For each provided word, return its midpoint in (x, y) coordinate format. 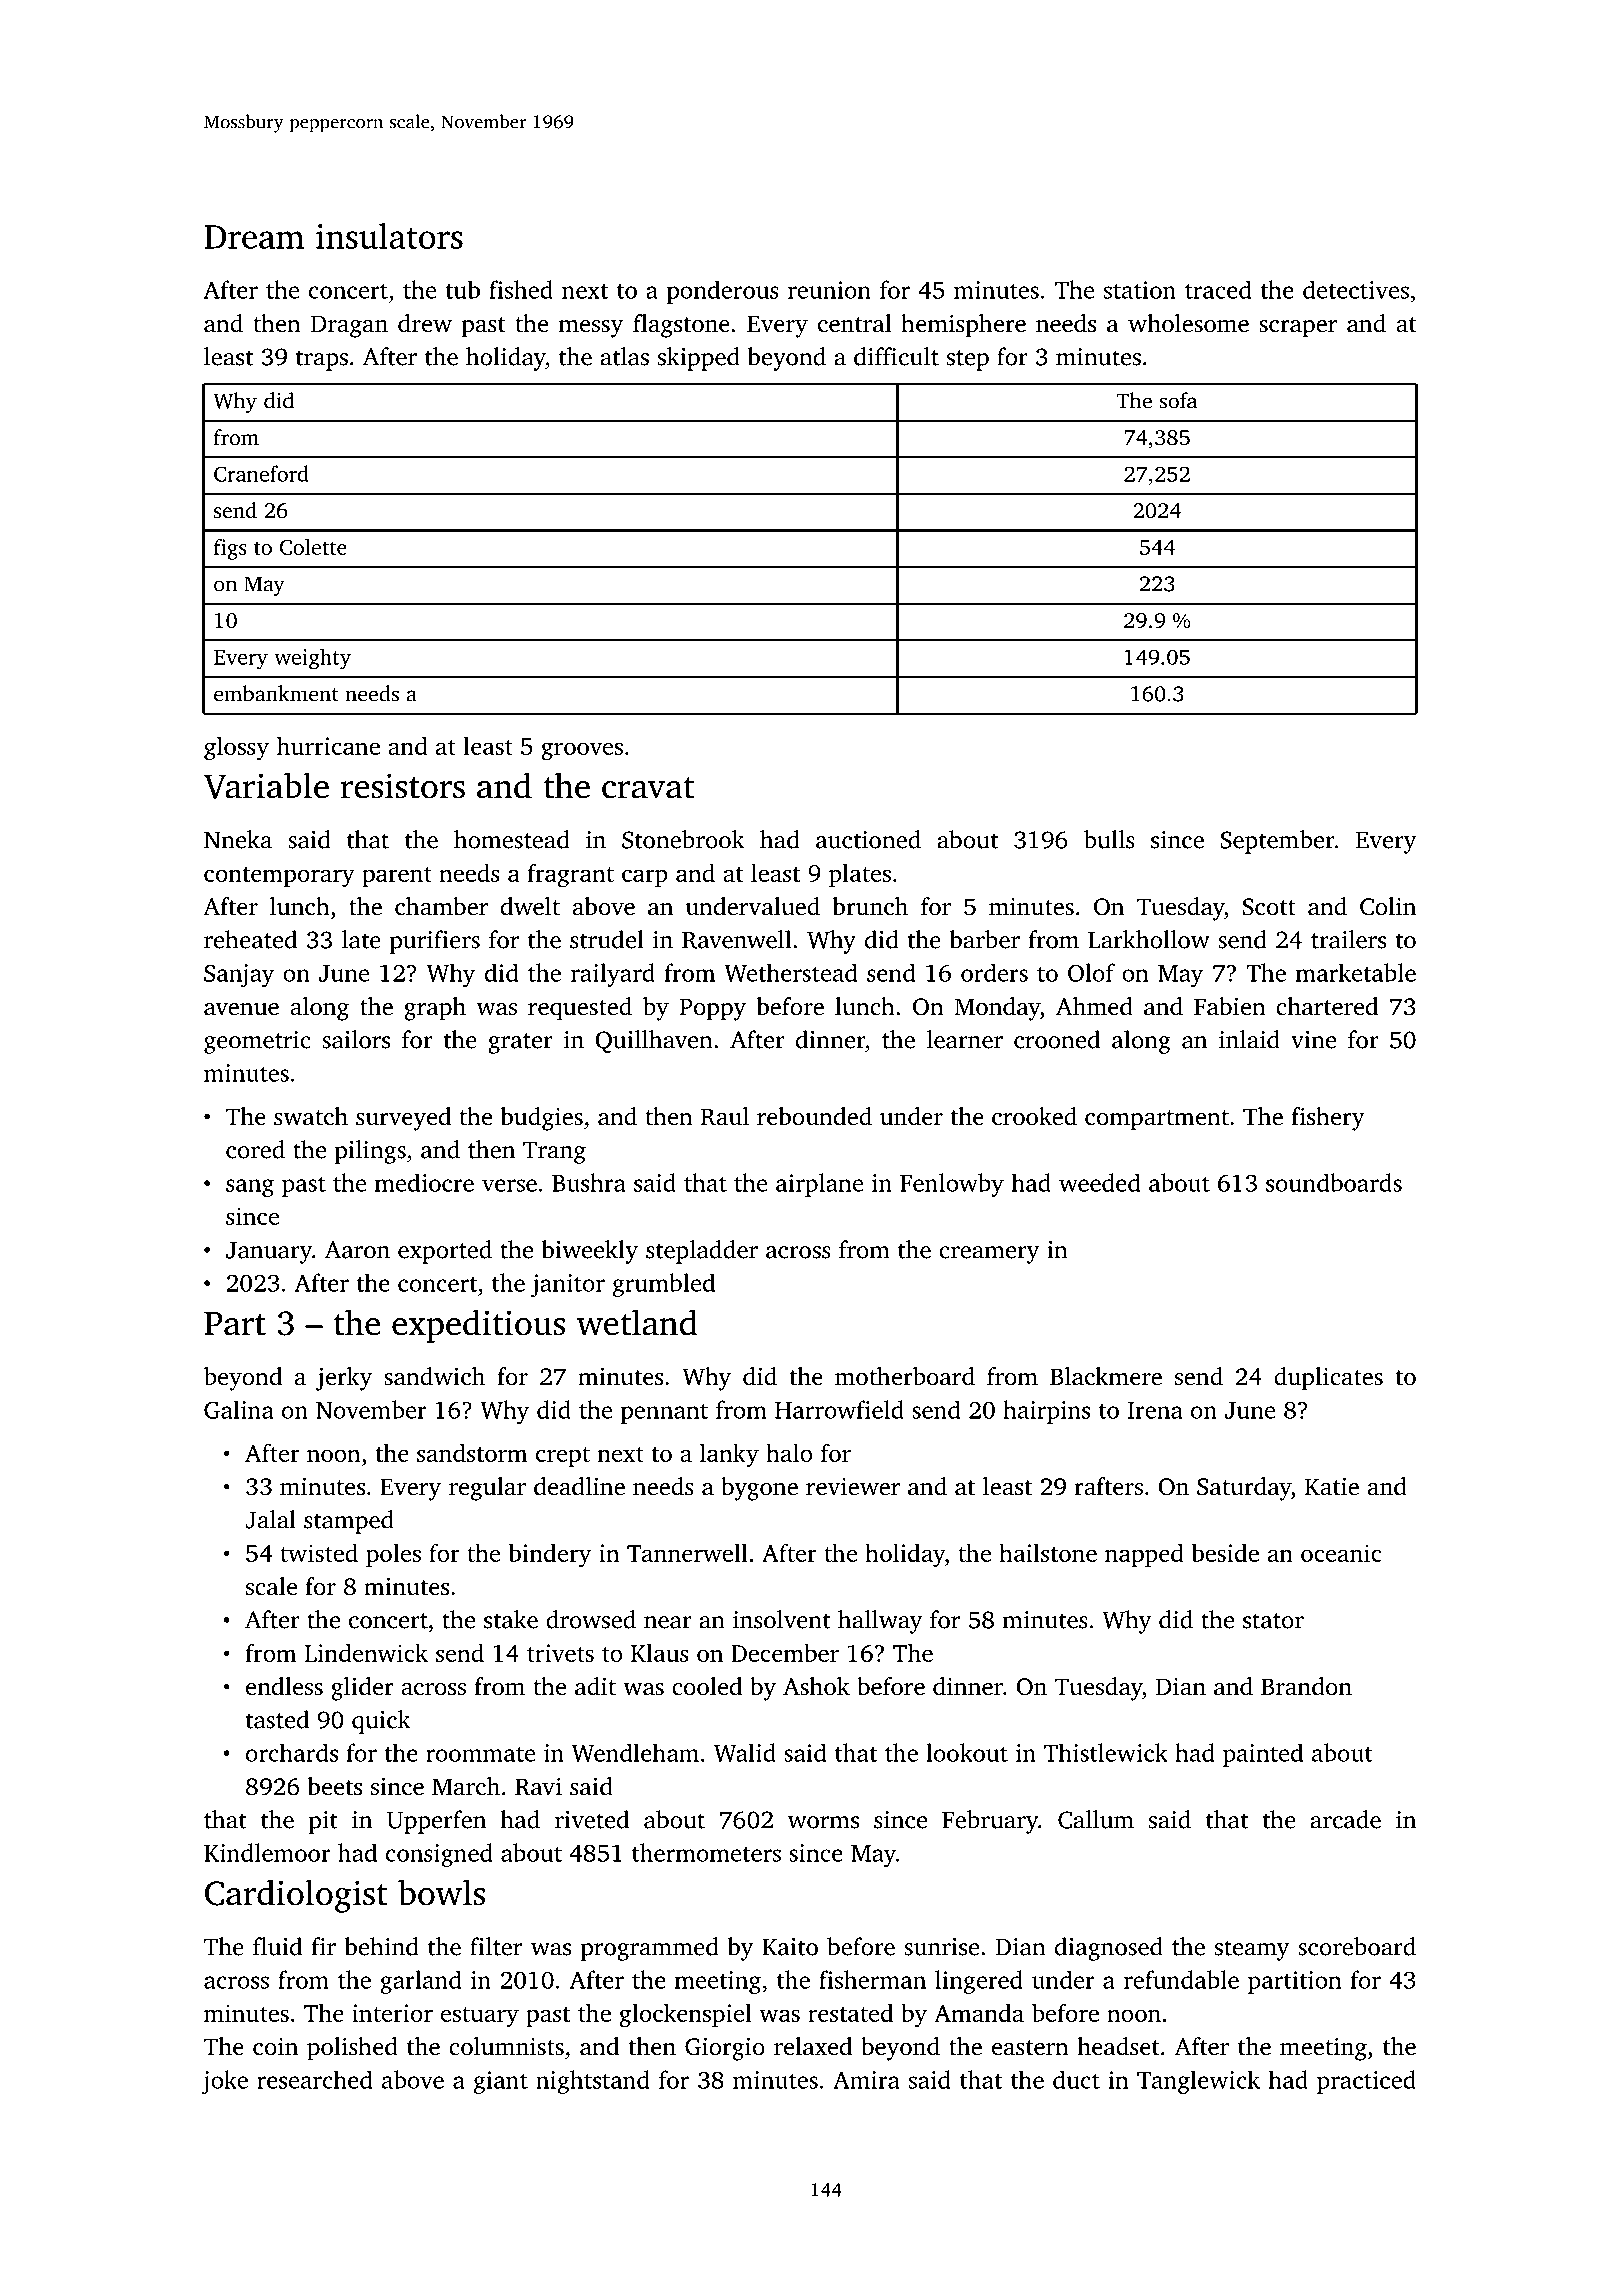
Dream (254, 237)
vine (1313, 1040)
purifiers (435, 942)
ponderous (723, 292)
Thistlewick (1106, 1752)
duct (1076, 2079)
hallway (880, 1622)
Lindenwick (366, 1652)
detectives (1356, 289)
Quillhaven (654, 1041)
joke (224, 2082)
